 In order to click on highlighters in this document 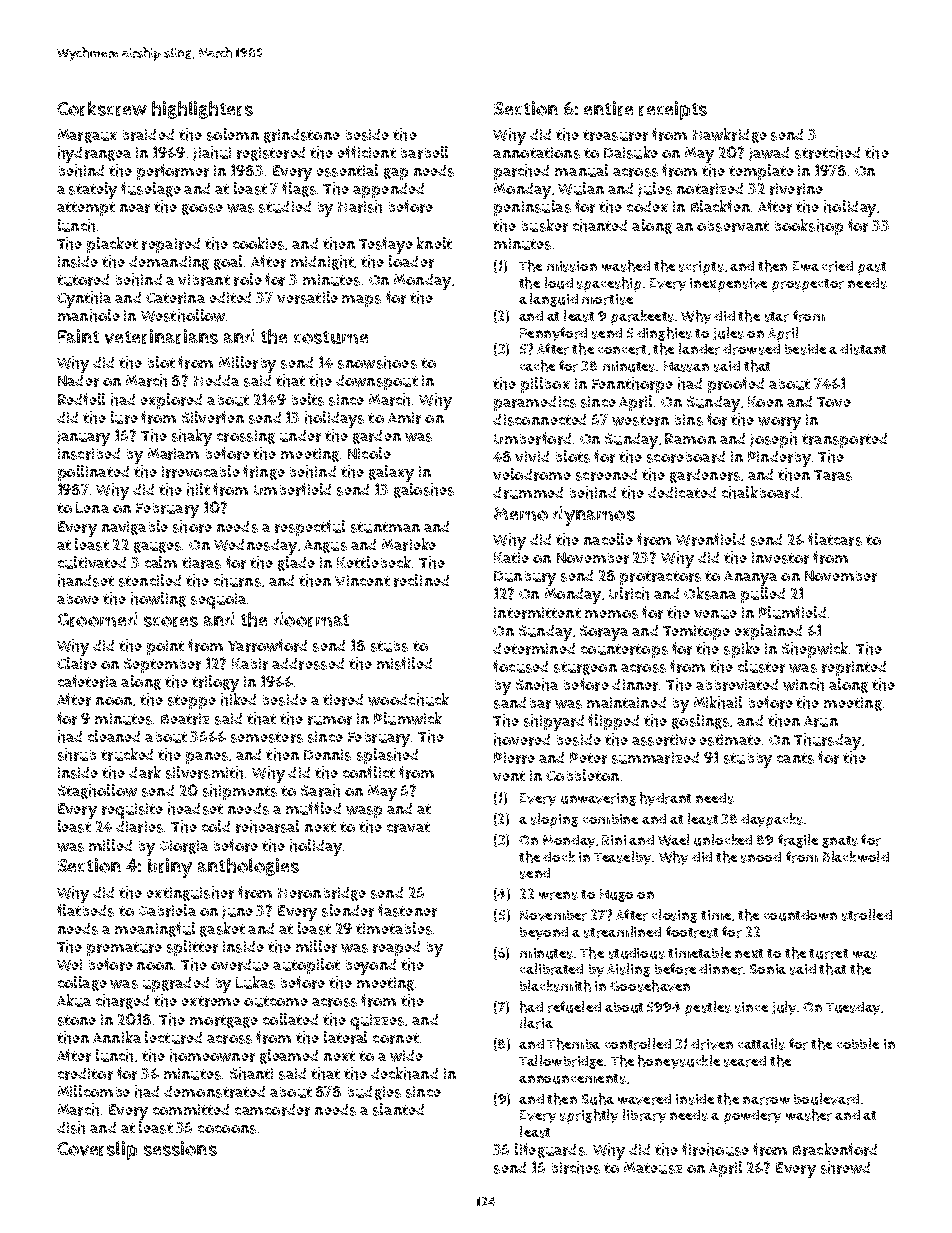, I will do `click(202, 110)`.
